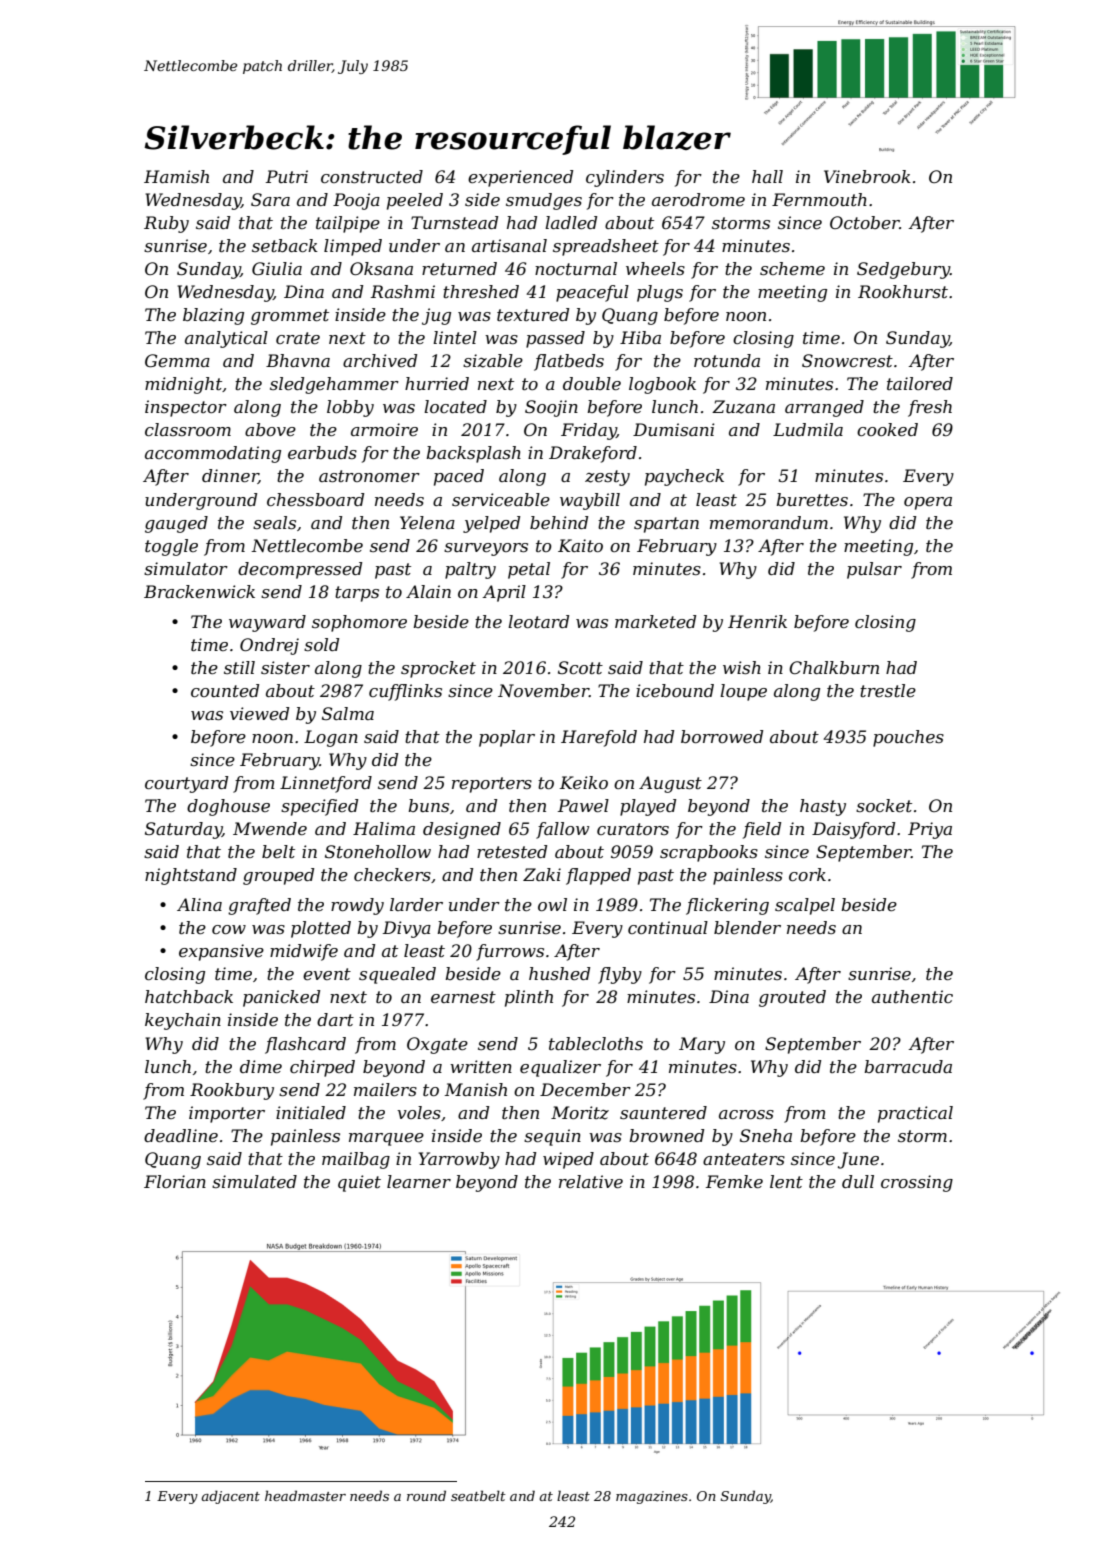 The width and height of the page is (1098, 1554). I want to click on Vinebrook, so click(867, 176).
